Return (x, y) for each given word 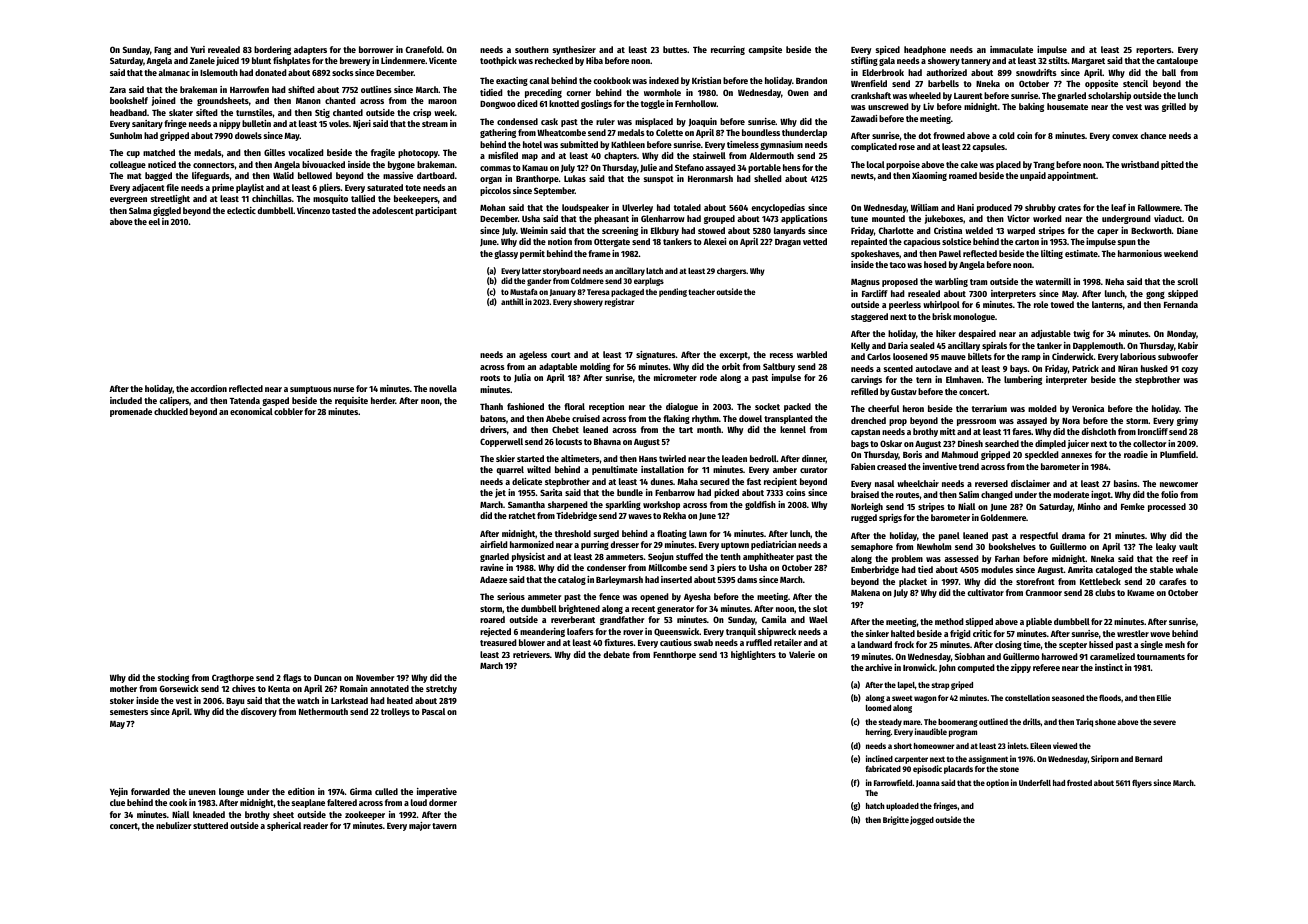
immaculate (1011, 49)
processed (1167, 507)
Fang (162, 51)
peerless (905, 305)
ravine (492, 567)
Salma (140, 210)
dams (747, 579)
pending (673, 292)
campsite (765, 50)
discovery (259, 712)
